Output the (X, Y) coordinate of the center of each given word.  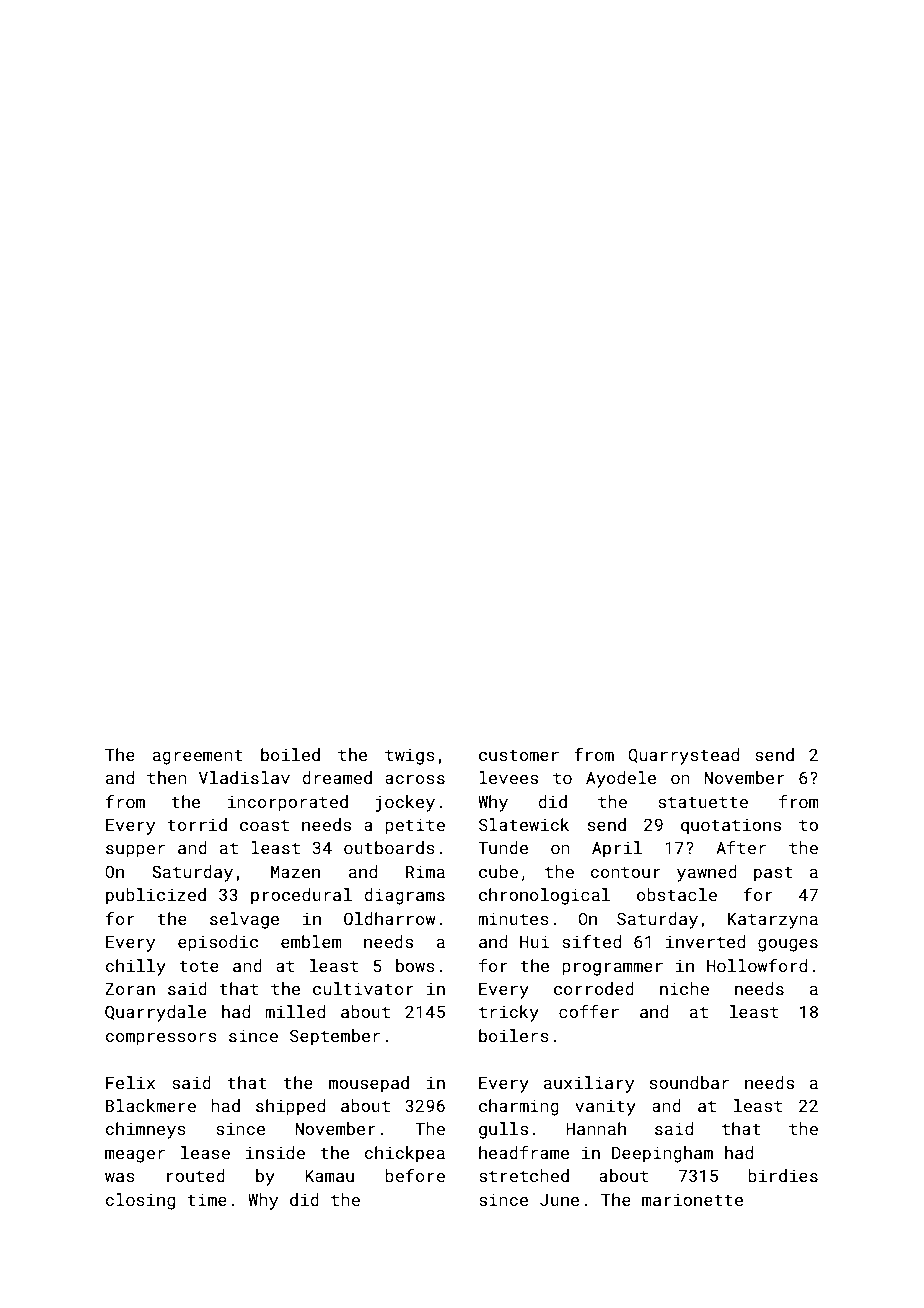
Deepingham (662, 1154)
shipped (290, 1107)
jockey (405, 803)
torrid (197, 824)
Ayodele (621, 779)
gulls (503, 1130)
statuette (703, 802)
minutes (513, 919)
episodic (218, 943)
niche (684, 988)
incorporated (288, 803)
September (335, 1037)
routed (196, 1175)
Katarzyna (773, 921)
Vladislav (244, 777)
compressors (161, 1039)
